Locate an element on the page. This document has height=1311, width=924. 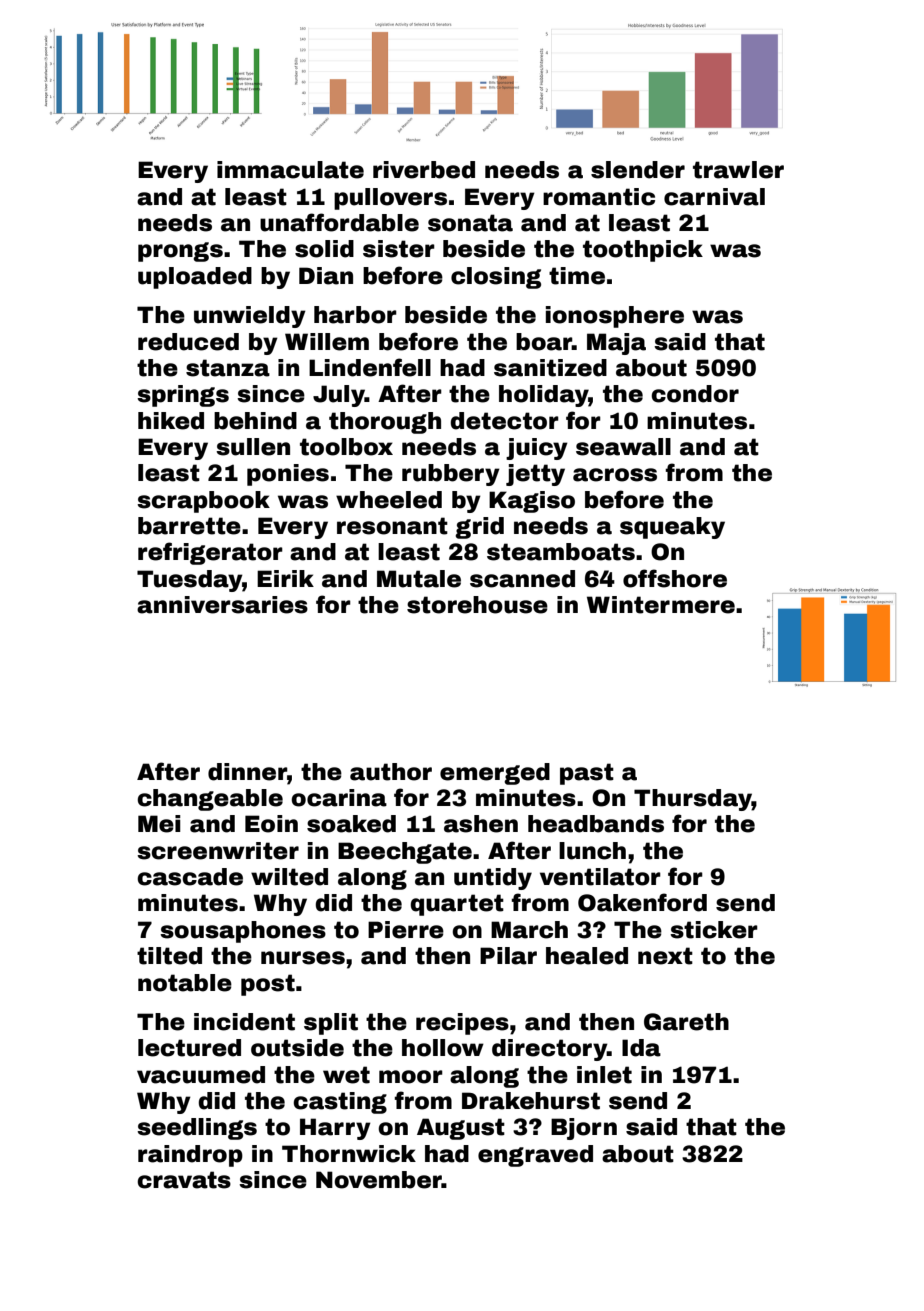
reduced is located at coordinates (188, 342).
